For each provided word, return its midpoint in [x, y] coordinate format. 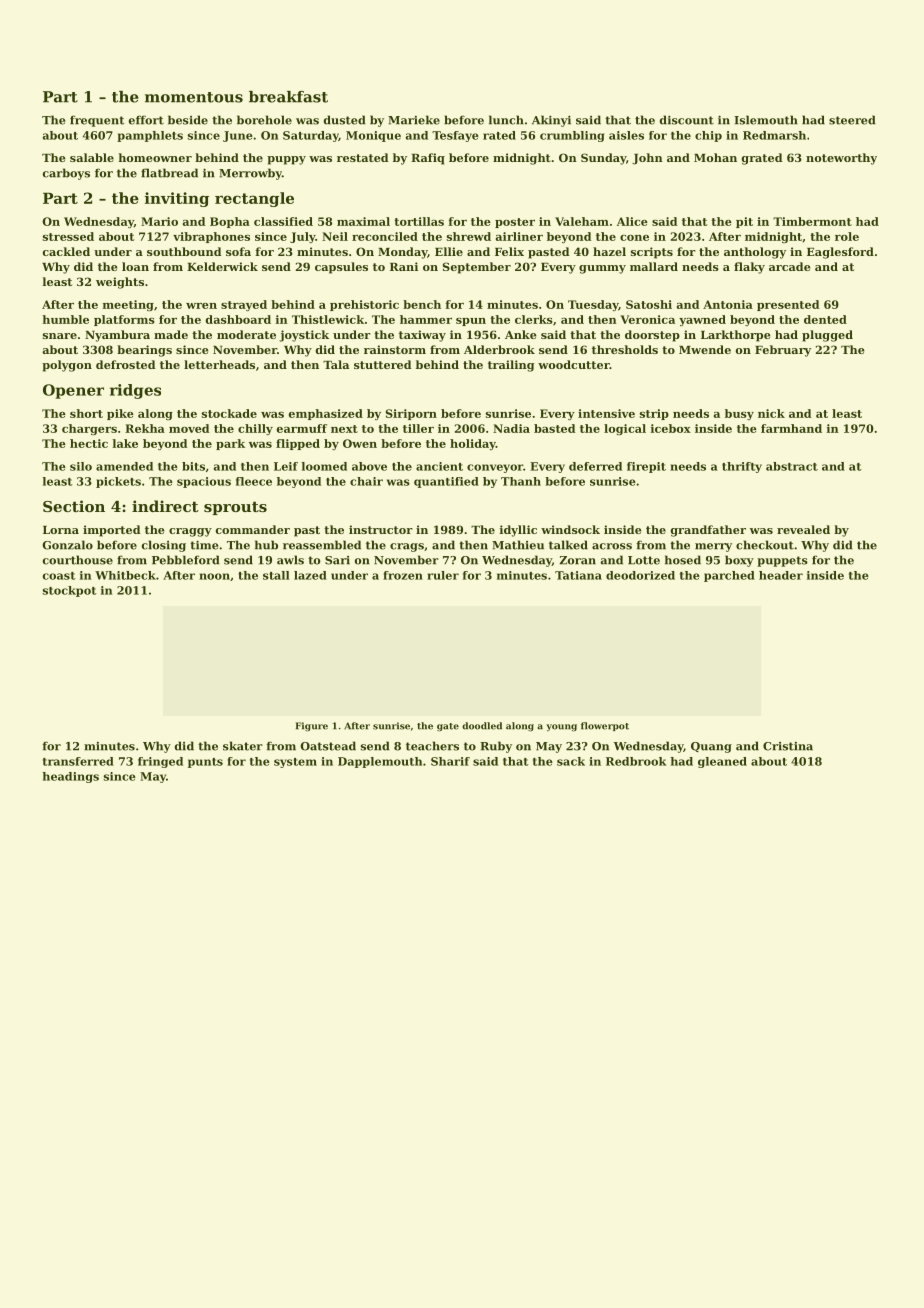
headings [71, 777]
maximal [363, 221]
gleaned [722, 762]
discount [687, 120]
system [295, 763]
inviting [177, 199]
